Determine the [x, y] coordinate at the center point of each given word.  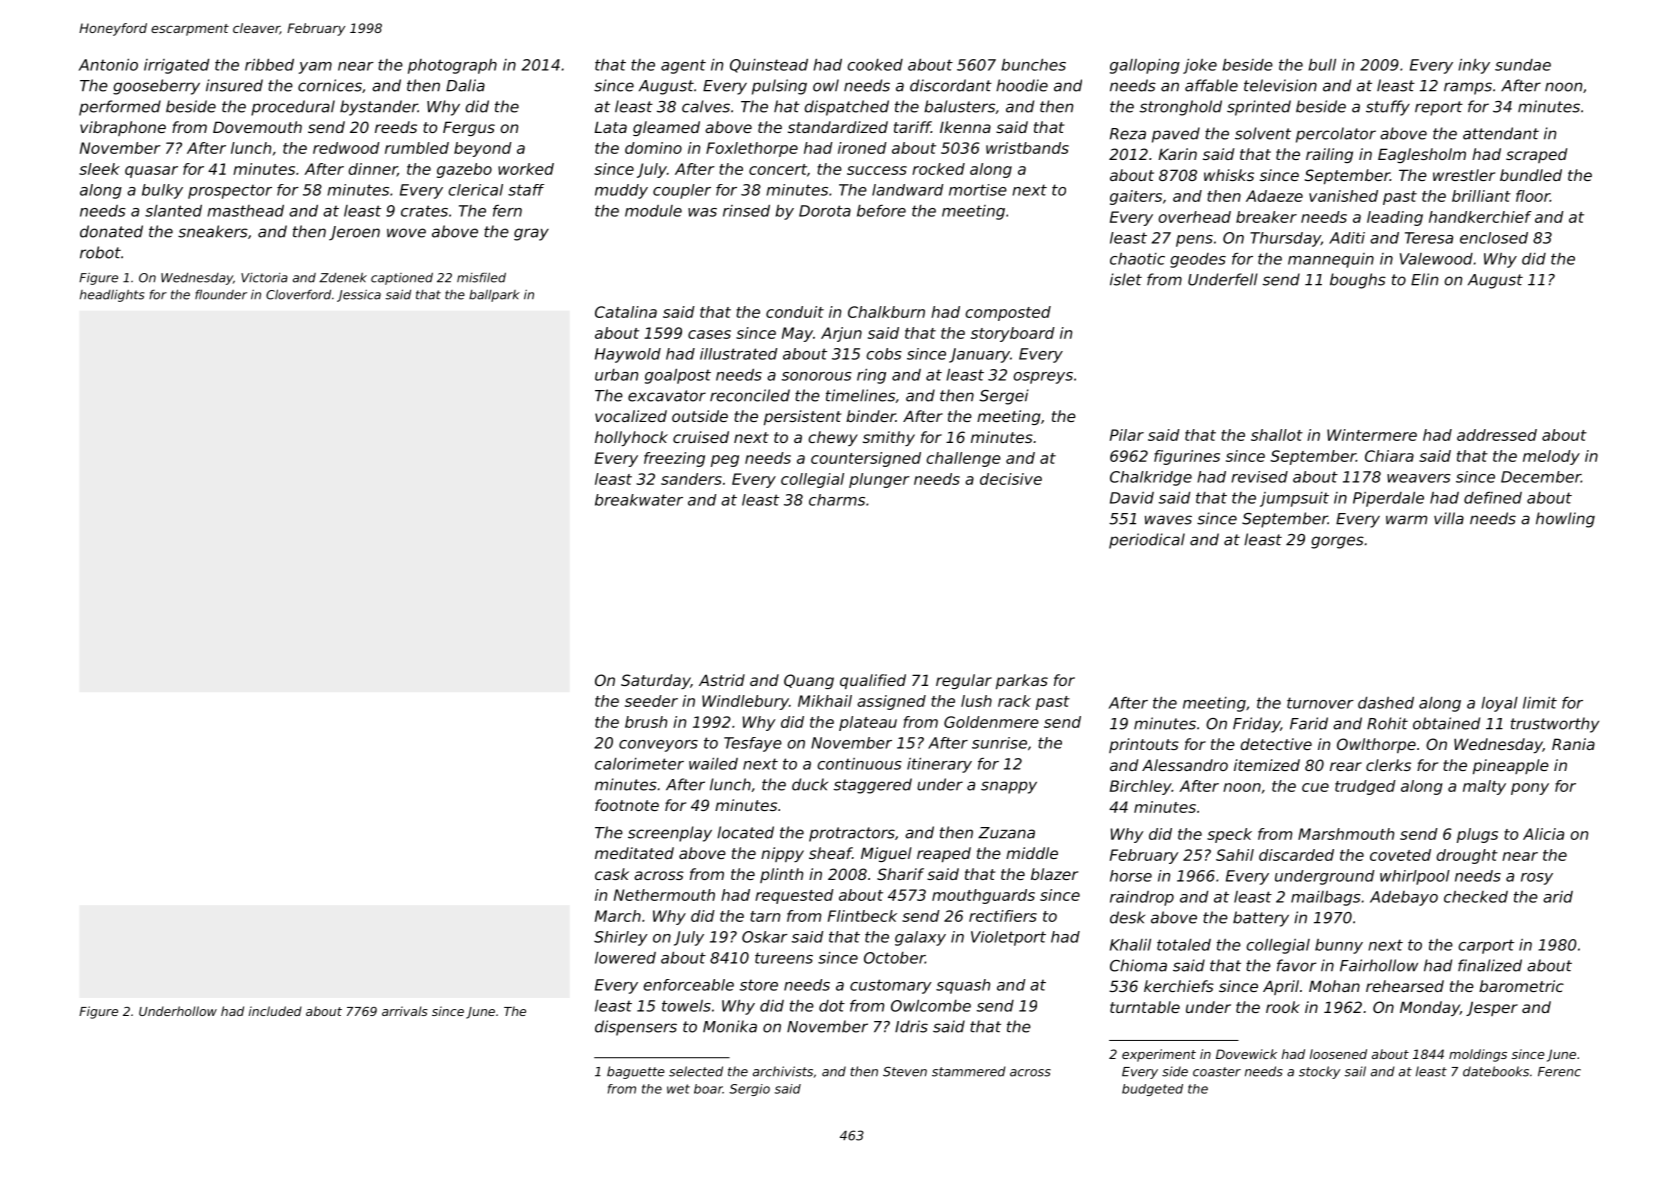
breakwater [639, 500]
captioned [402, 278]
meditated [634, 853]
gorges [1337, 542]
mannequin [1331, 260]
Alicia [1543, 834]
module [653, 211]
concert [778, 169]
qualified [873, 681]
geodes [1198, 260]
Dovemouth [257, 127]
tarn [765, 916]
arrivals [405, 1011]
